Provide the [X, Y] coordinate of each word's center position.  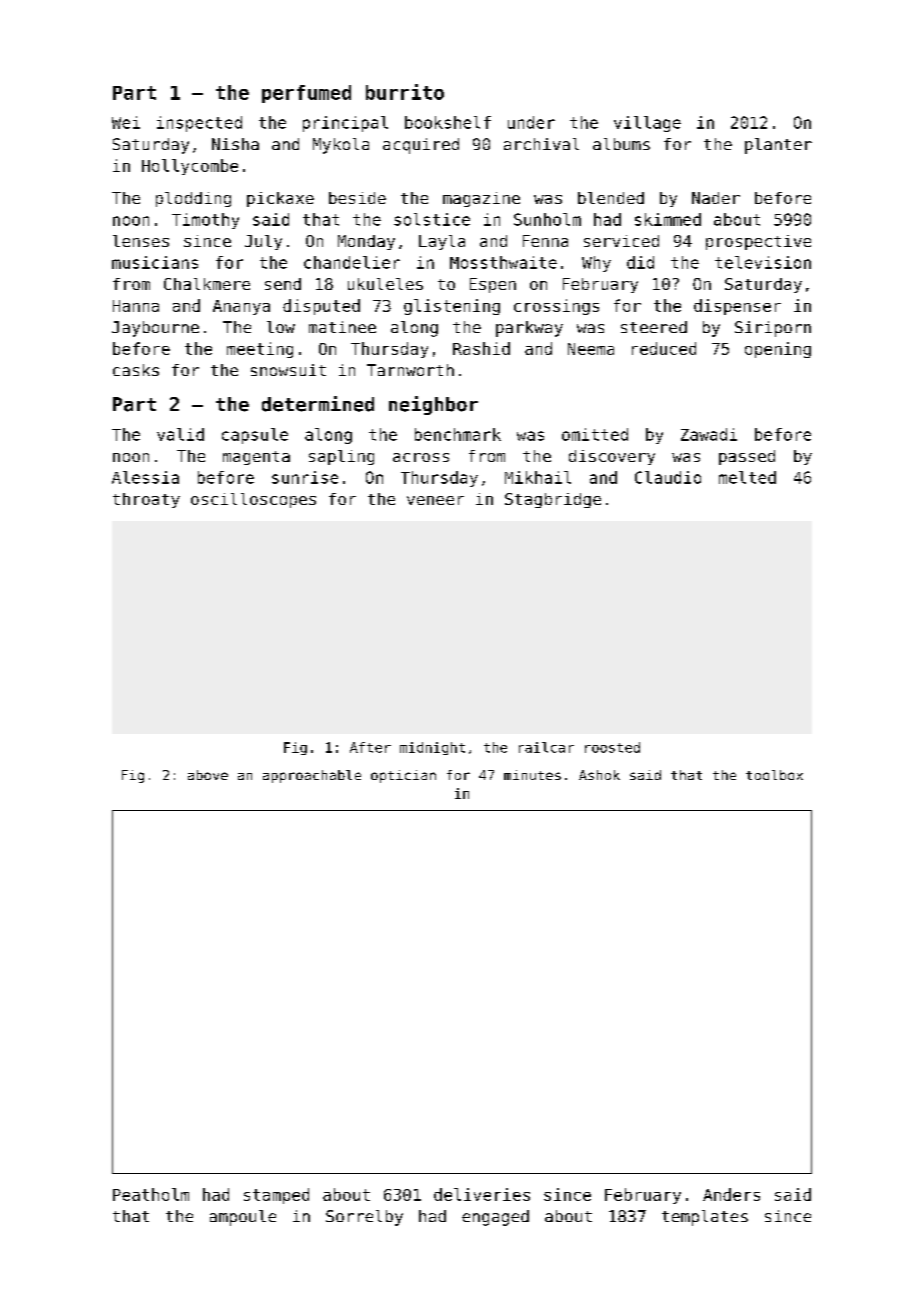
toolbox [774, 775]
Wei [126, 122]
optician [403, 776]
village [647, 124]
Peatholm [151, 1194]
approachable [312, 776]
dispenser [737, 307]
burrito [405, 92]
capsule [255, 436]
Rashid [481, 348]
